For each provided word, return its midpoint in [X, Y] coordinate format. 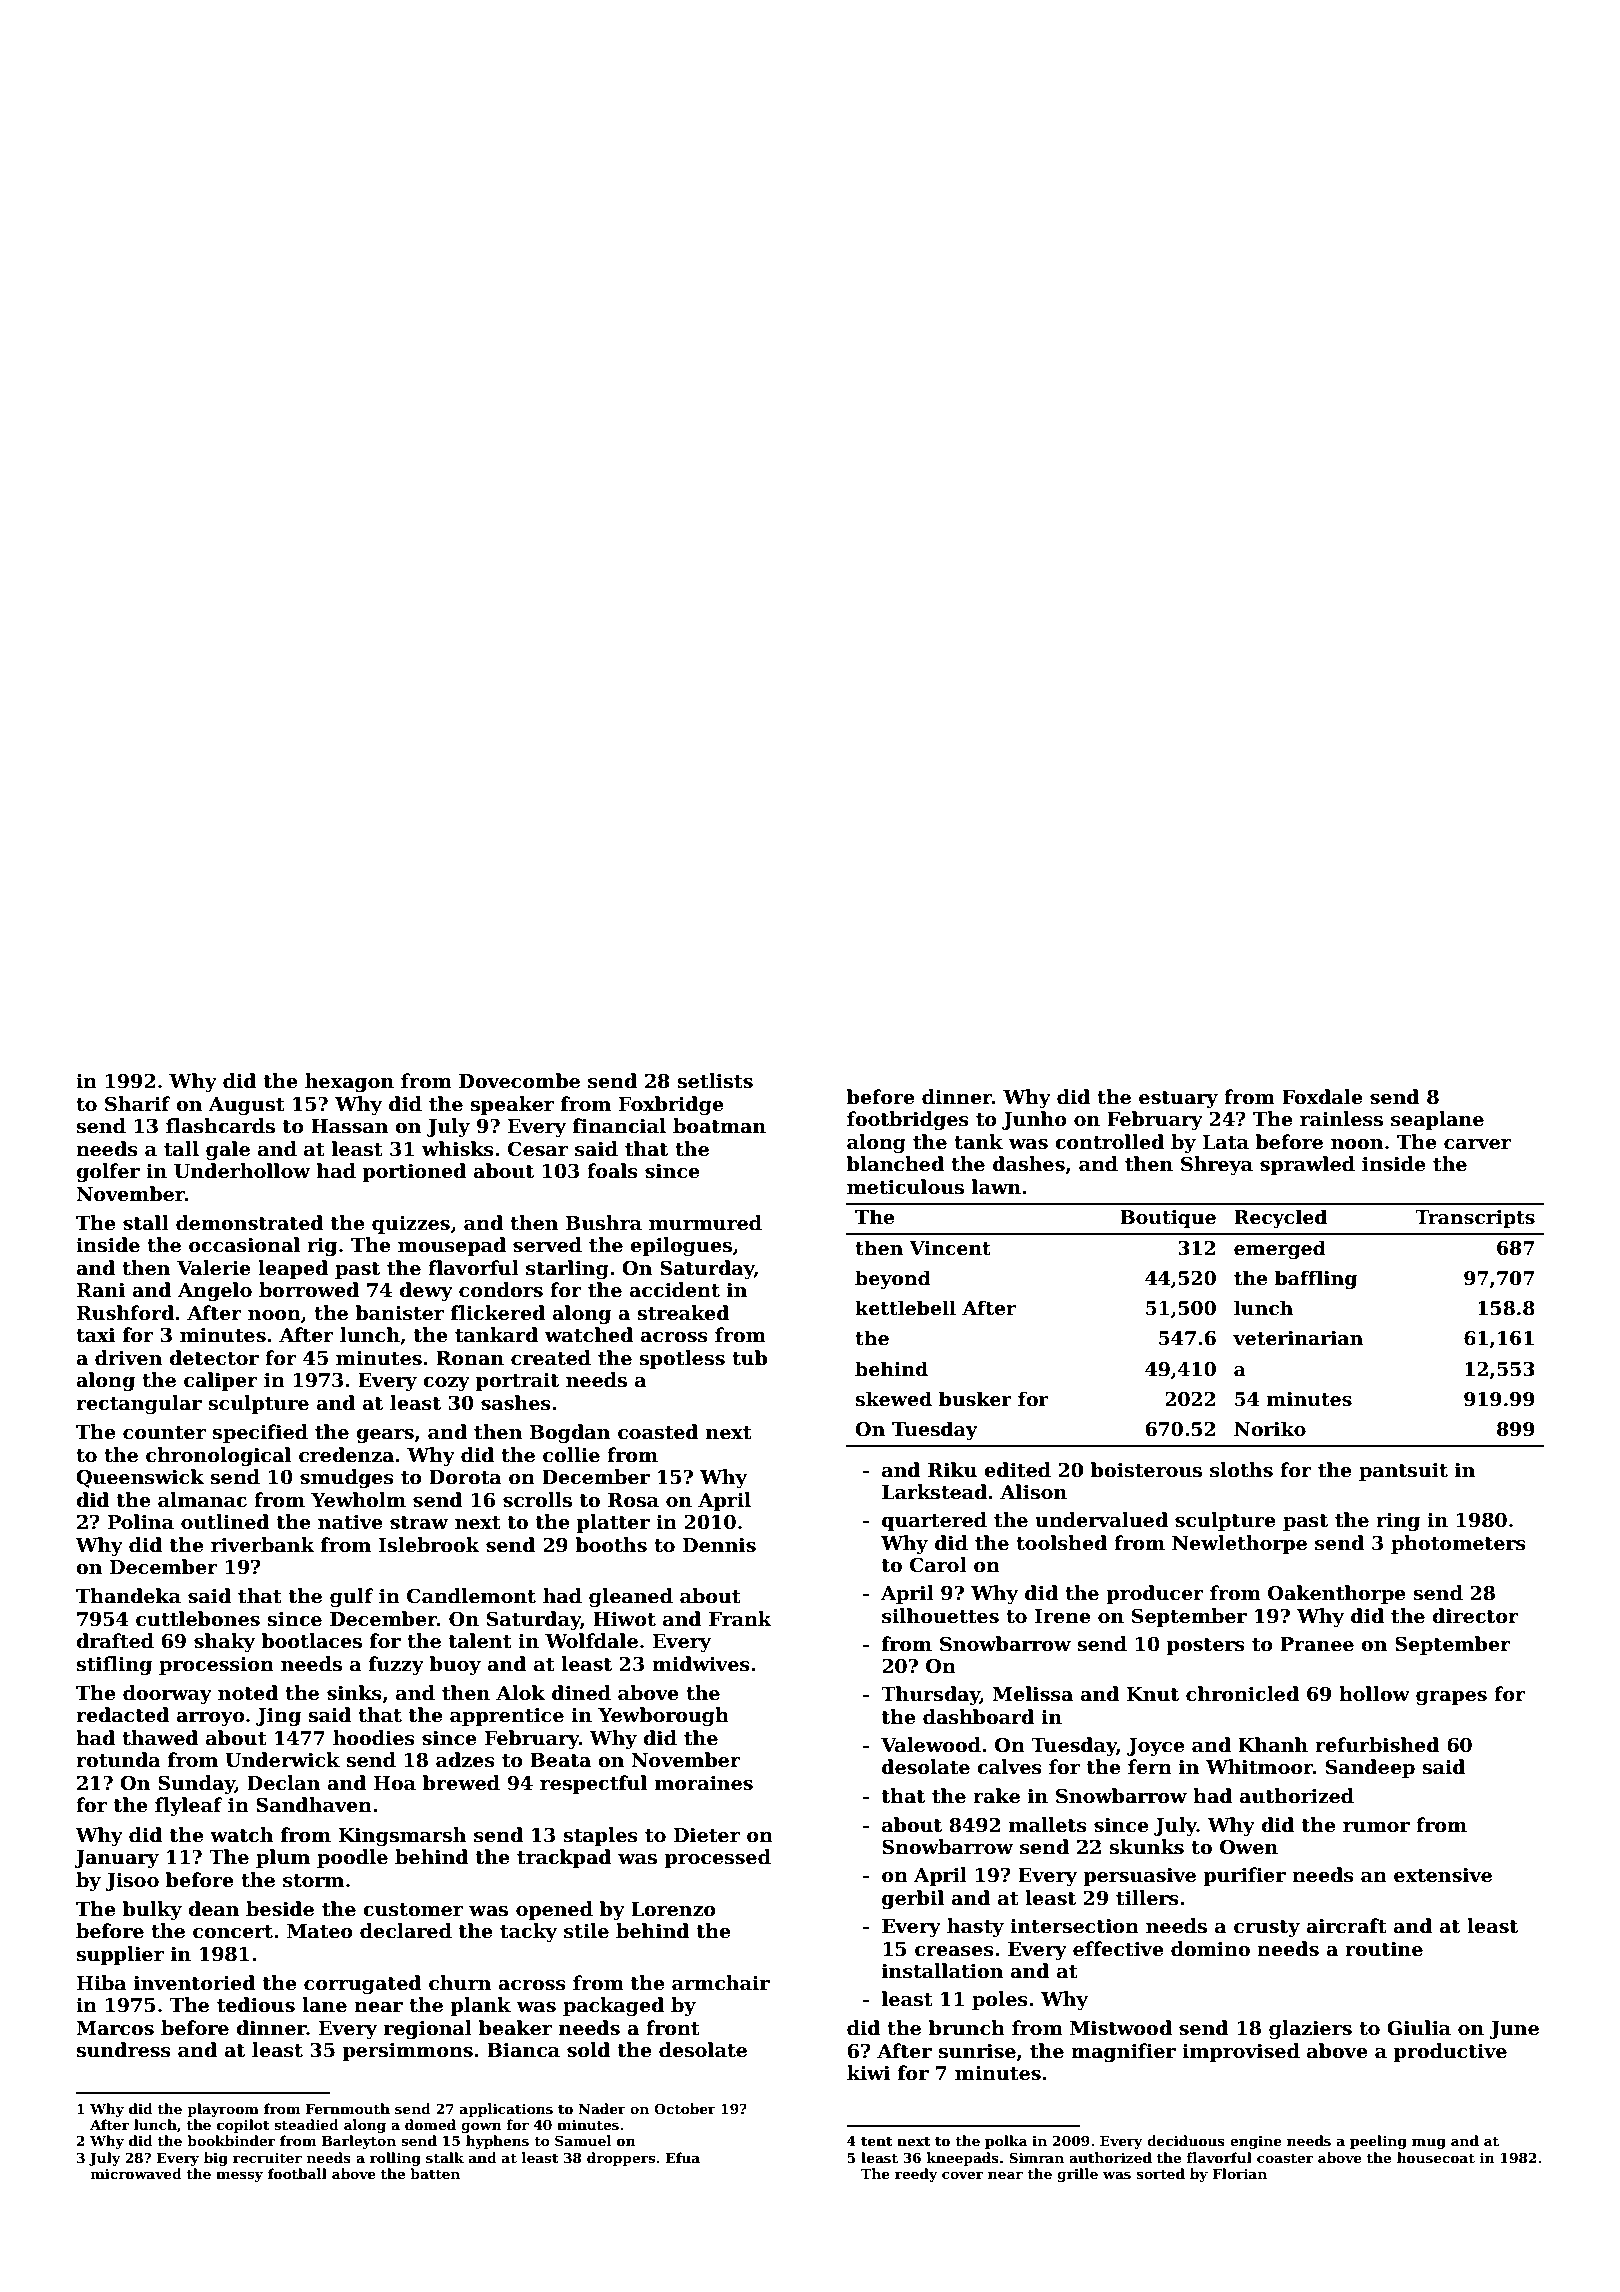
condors [501, 1290]
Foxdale [1322, 1097]
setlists [715, 1081]
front [673, 2028]
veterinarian [1298, 1338]
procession [216, 1665]
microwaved [136, 2173]
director [1475, 1616]
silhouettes [940, 1616]
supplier [120, 1955]
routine [1384, 1949]
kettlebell [905, 1308]
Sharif [138, 1104]
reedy [916, 2175]
